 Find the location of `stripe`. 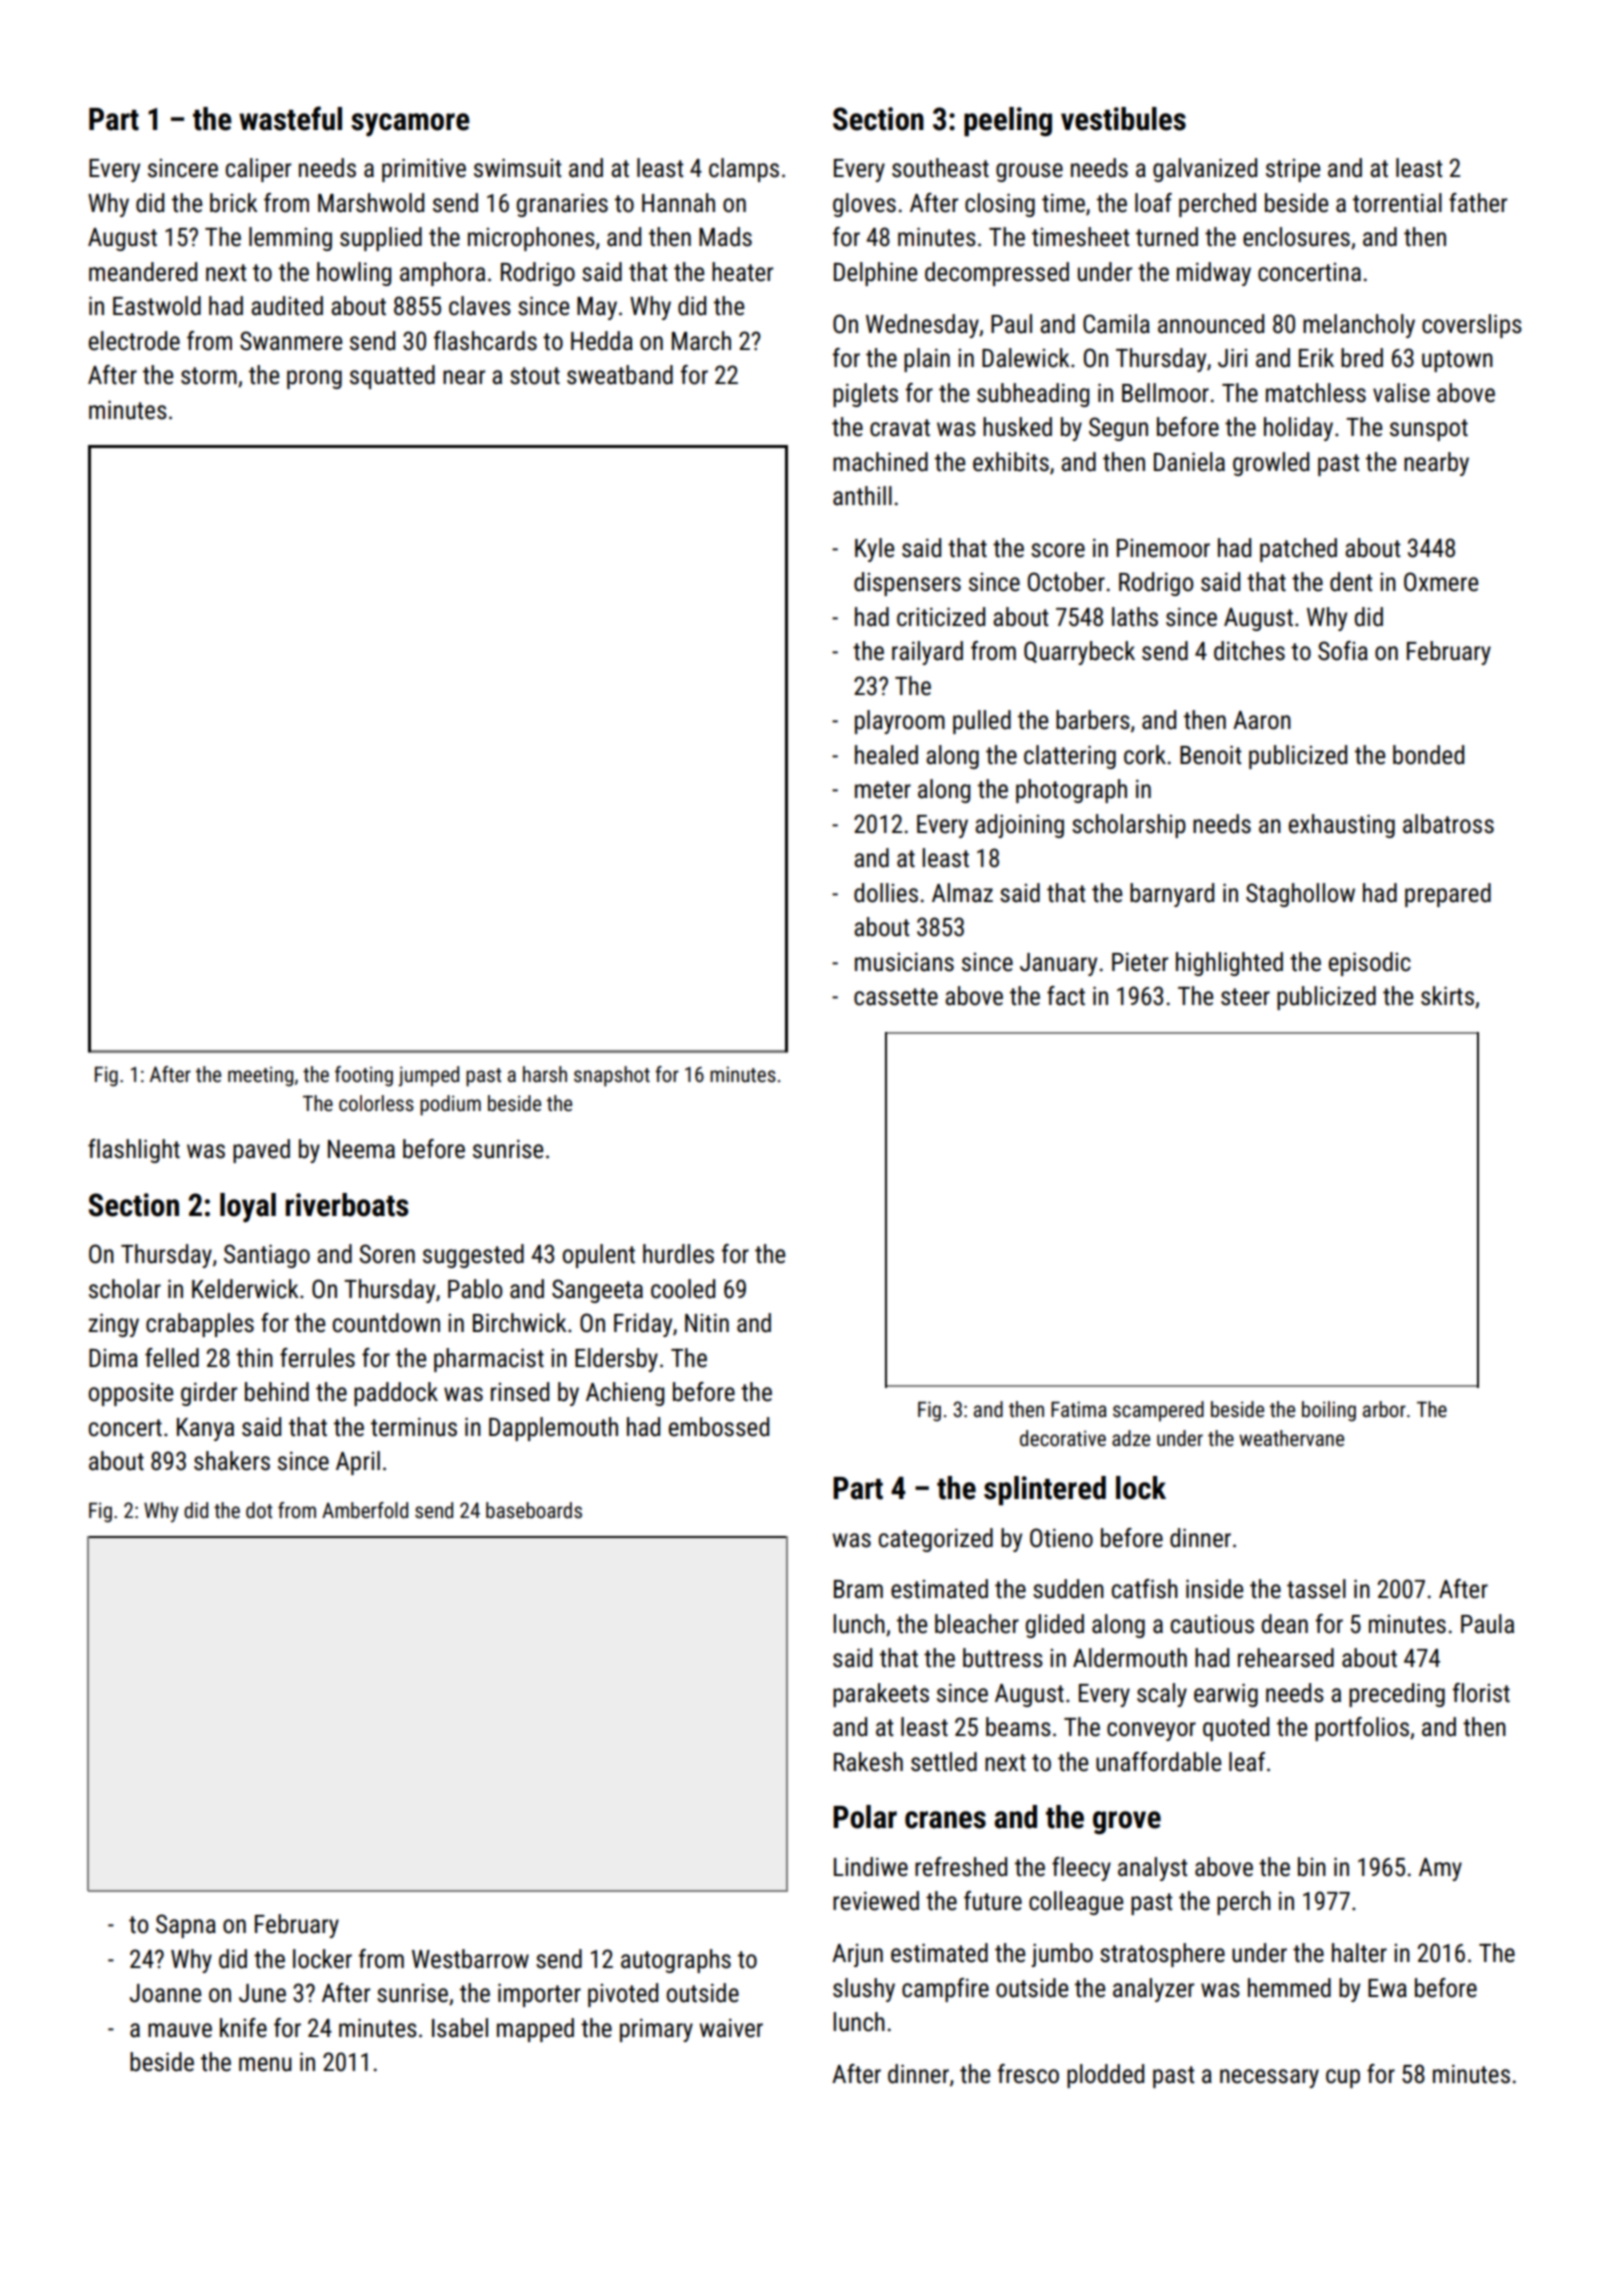

stripe is located at coordinates (1293, 170).
